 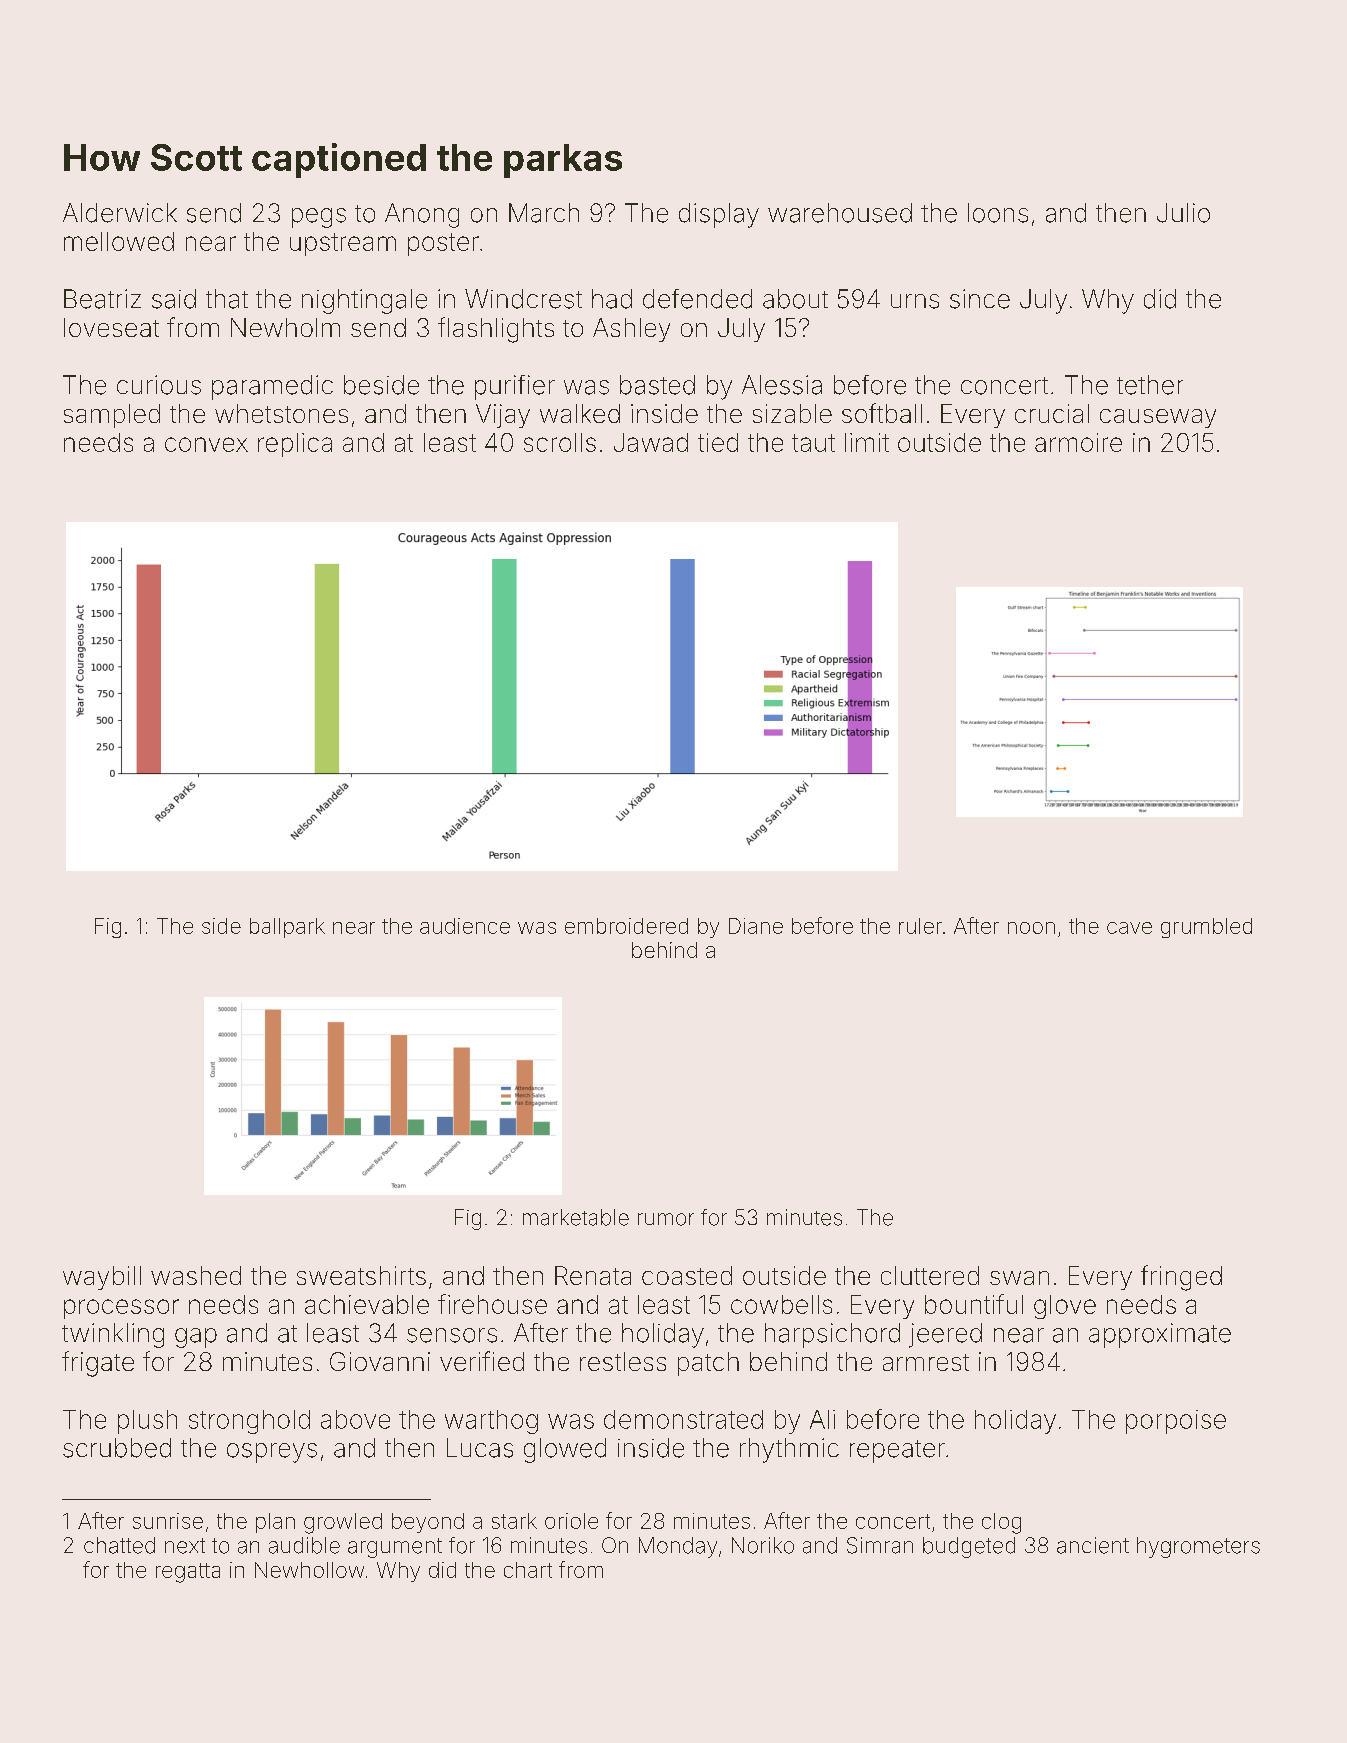 I want to click on tether, so click(x=1150, y=385).
